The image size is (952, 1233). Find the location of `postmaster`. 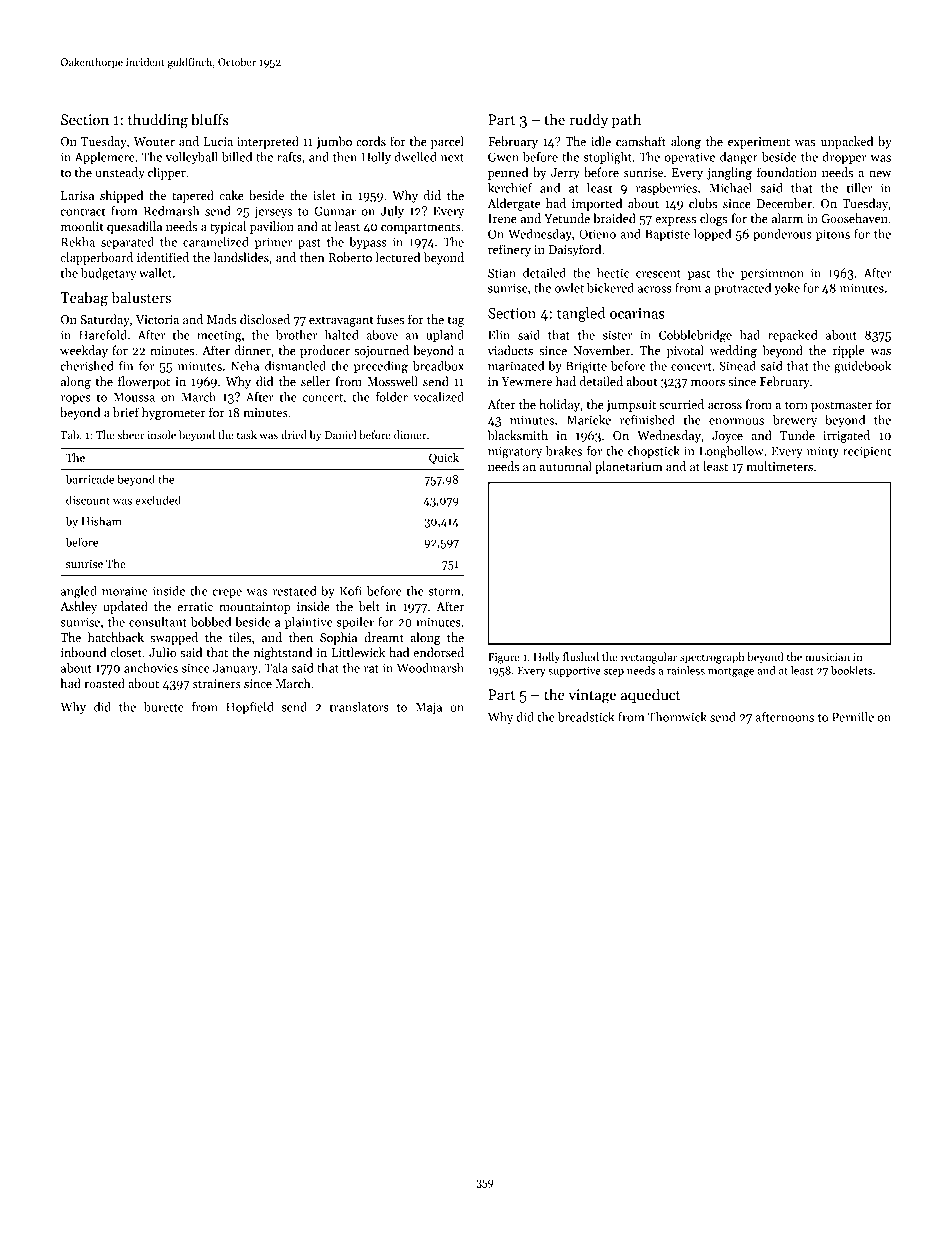

postmaster is located at coordinates (841, 406).
